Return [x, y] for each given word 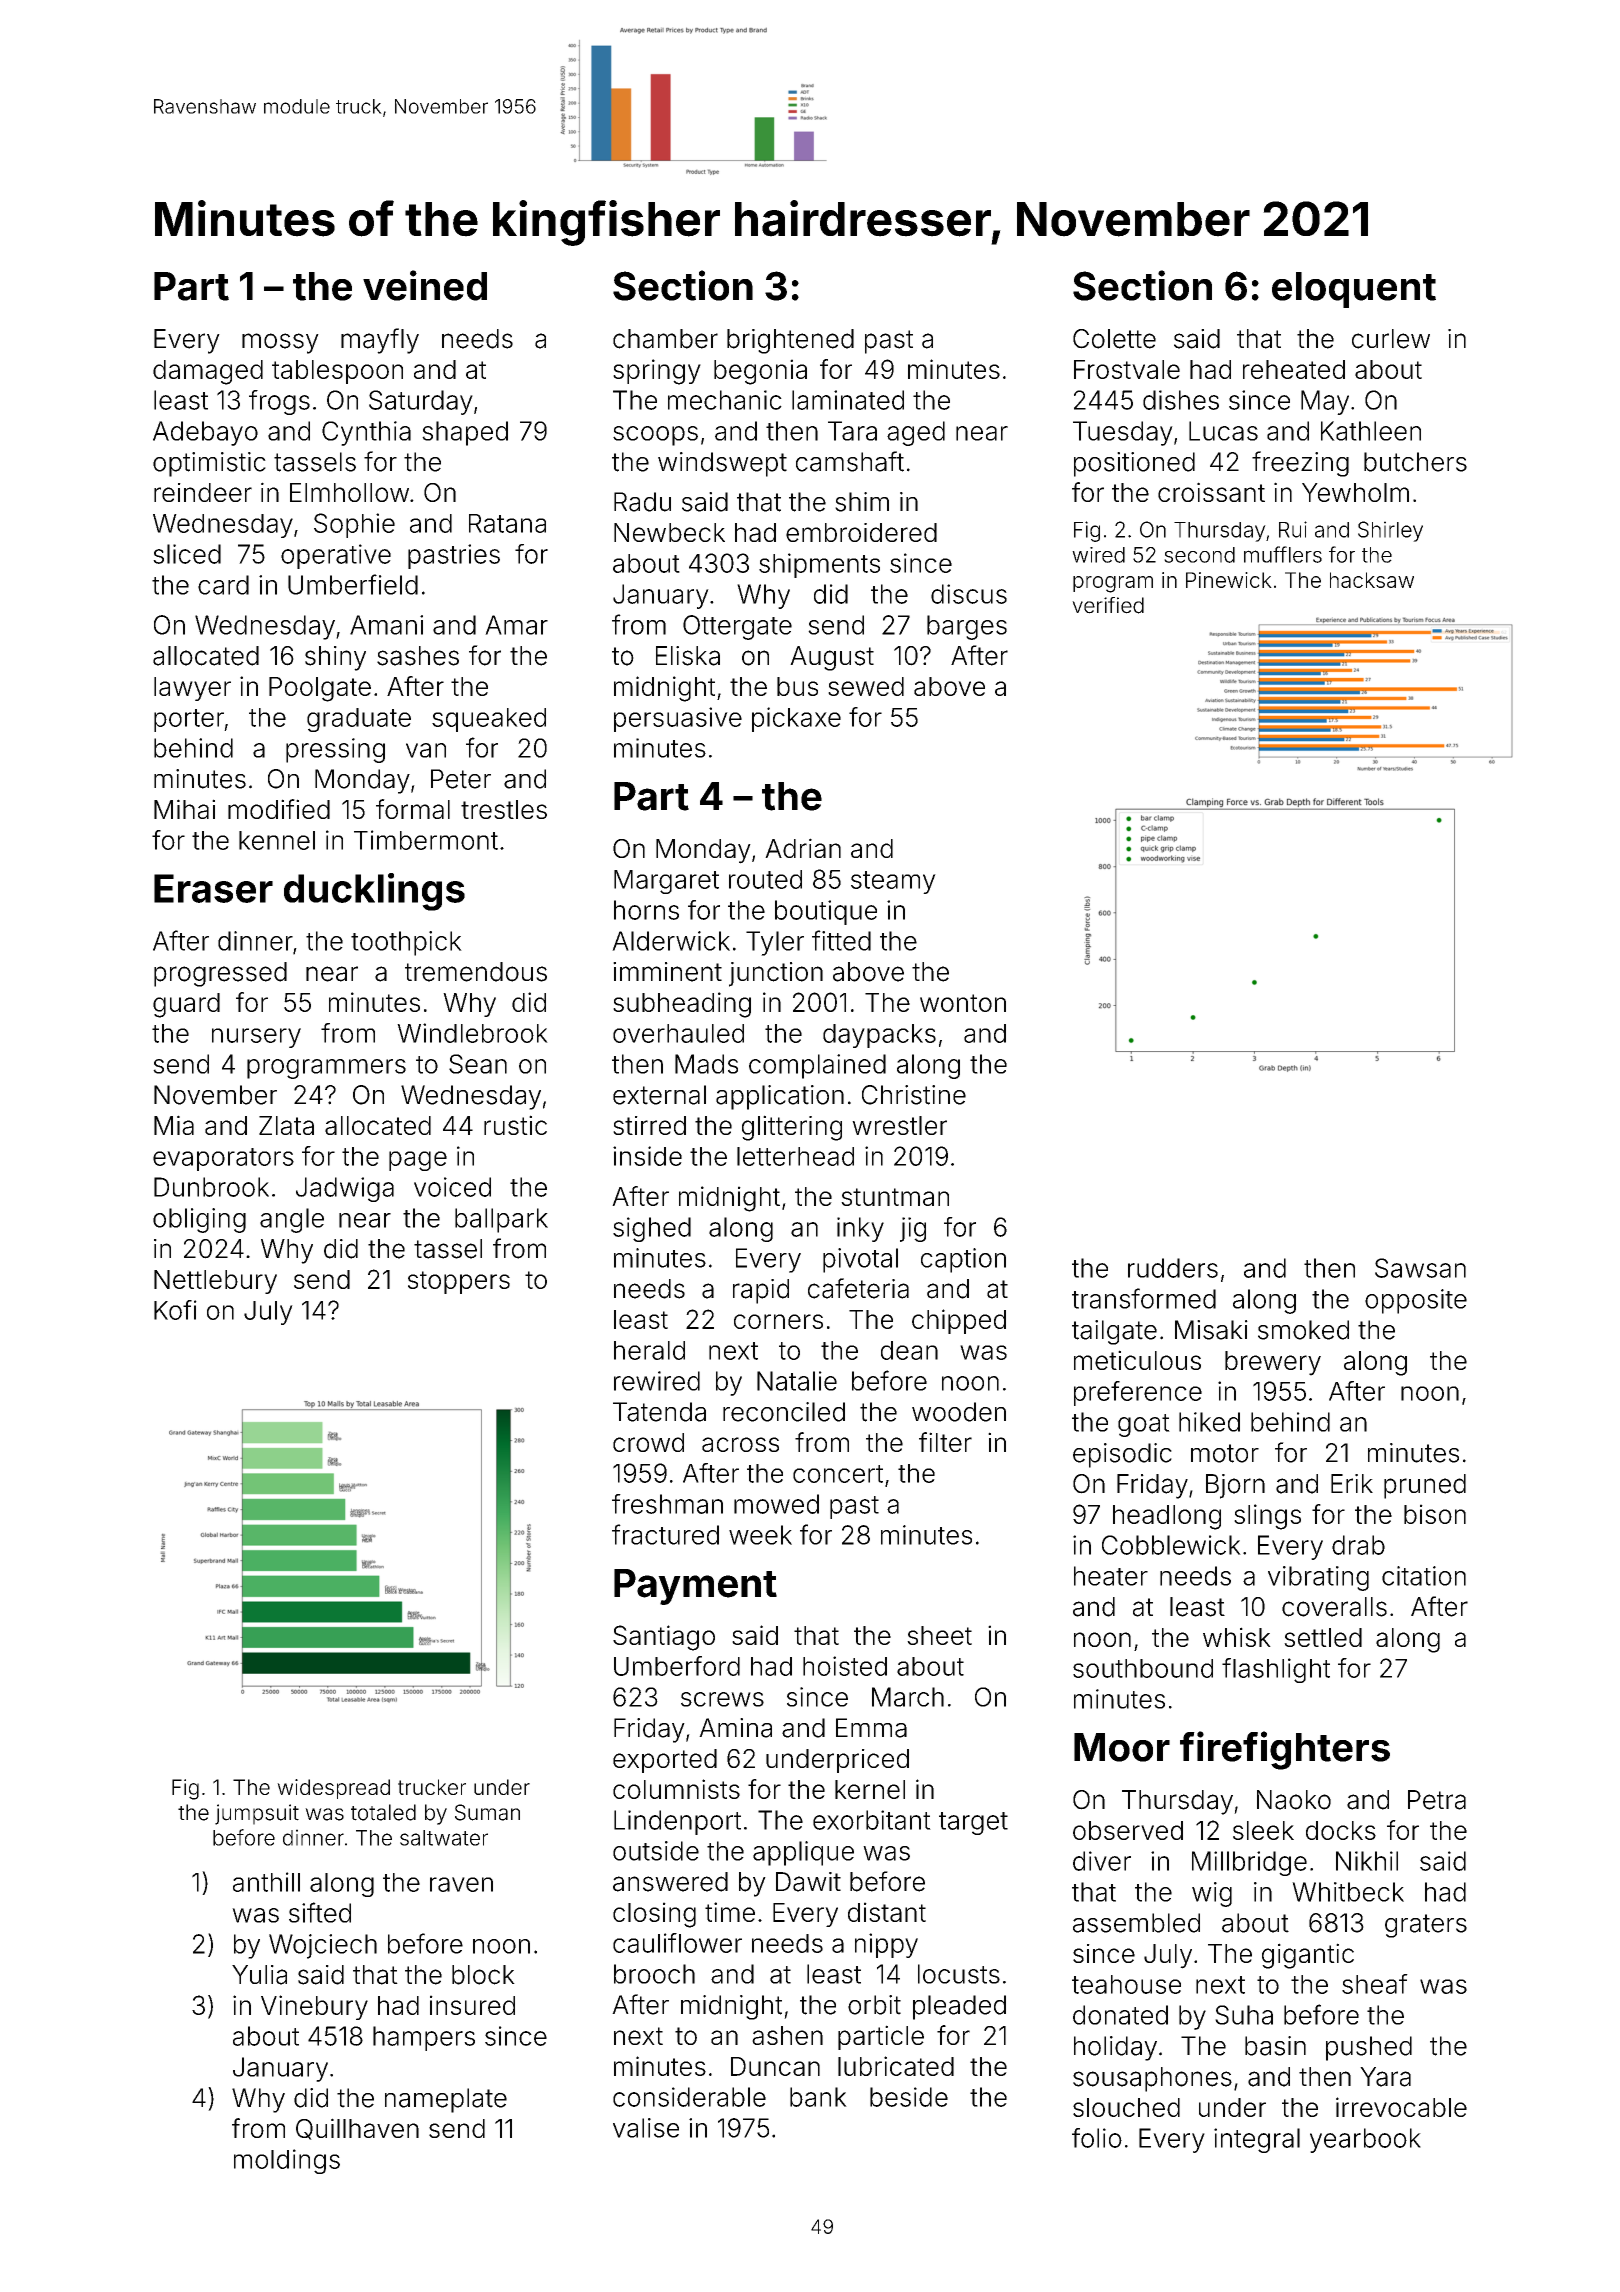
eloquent [1354, 290]
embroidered [861, 532]
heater [1111, 1576]
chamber [665, 339]
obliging [199, 1220]
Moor [1122, 1747]
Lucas [1223, 431]
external [659, 1095]
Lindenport [677, 1822]
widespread [333, 1789]
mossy [280, 343]
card [223, 585]
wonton [963, 1003]
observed [1128, 1830]
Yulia [259, 1975]
